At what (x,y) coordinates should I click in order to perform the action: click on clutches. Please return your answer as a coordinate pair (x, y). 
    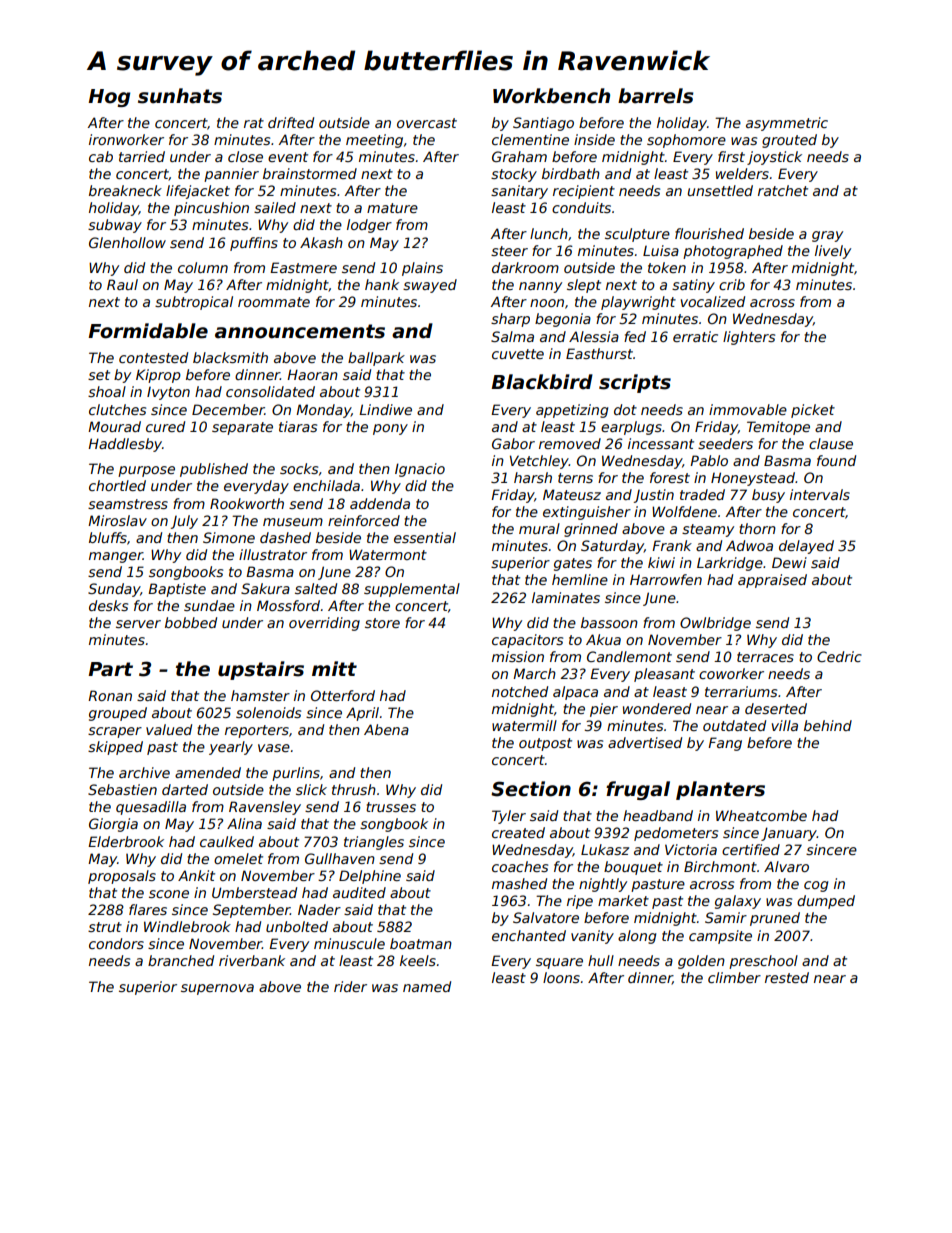
    Looking at the image, I should click on (117, 409).
